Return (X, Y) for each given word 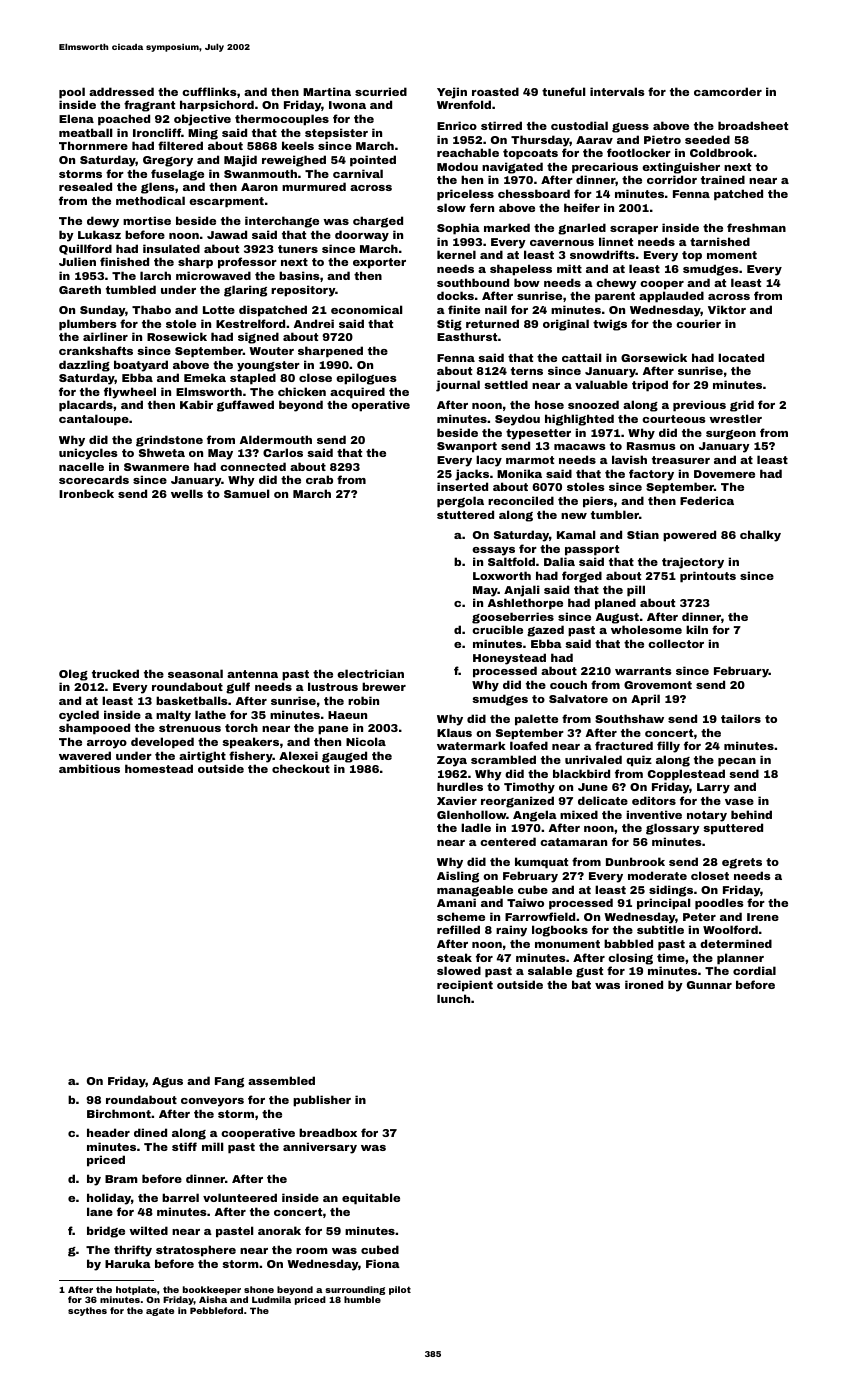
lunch (453, 998)
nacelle (81, 466)
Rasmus (651, 446)
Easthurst (467, 336)
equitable (371, 1199)
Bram (121, 1179)
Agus (167, 1082)
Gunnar (709, 985)
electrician (370, 673)
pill (636, 591)
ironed (644, 984)
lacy (489, 461)
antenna (252, 674)
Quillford (85, 249)
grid (742, 406)
